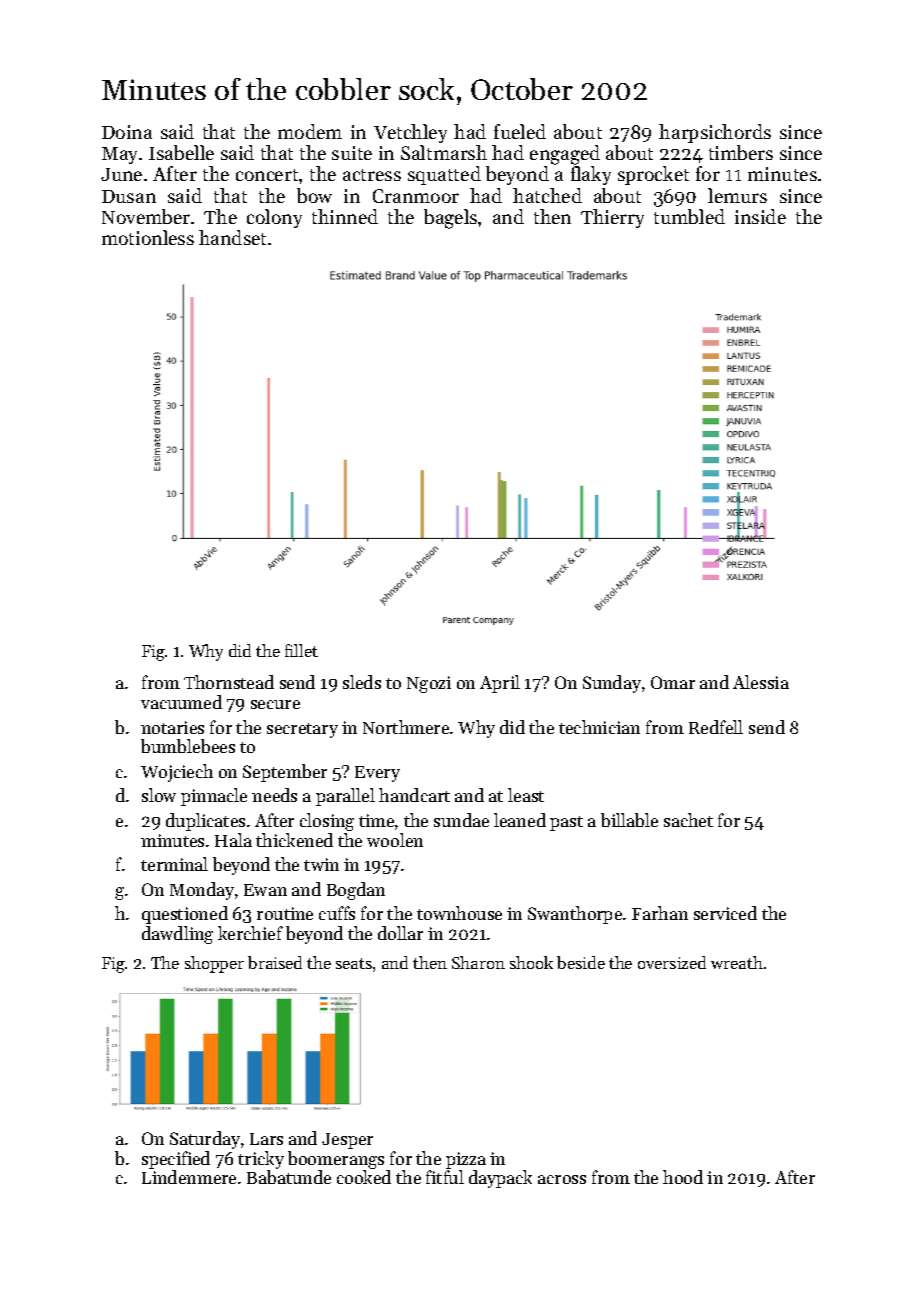 The width and height of the page is (924, 1308). What do you see at coordinates (347, 1141) in the page?
I see `Jesper` at bounding box center [347, 1141].
